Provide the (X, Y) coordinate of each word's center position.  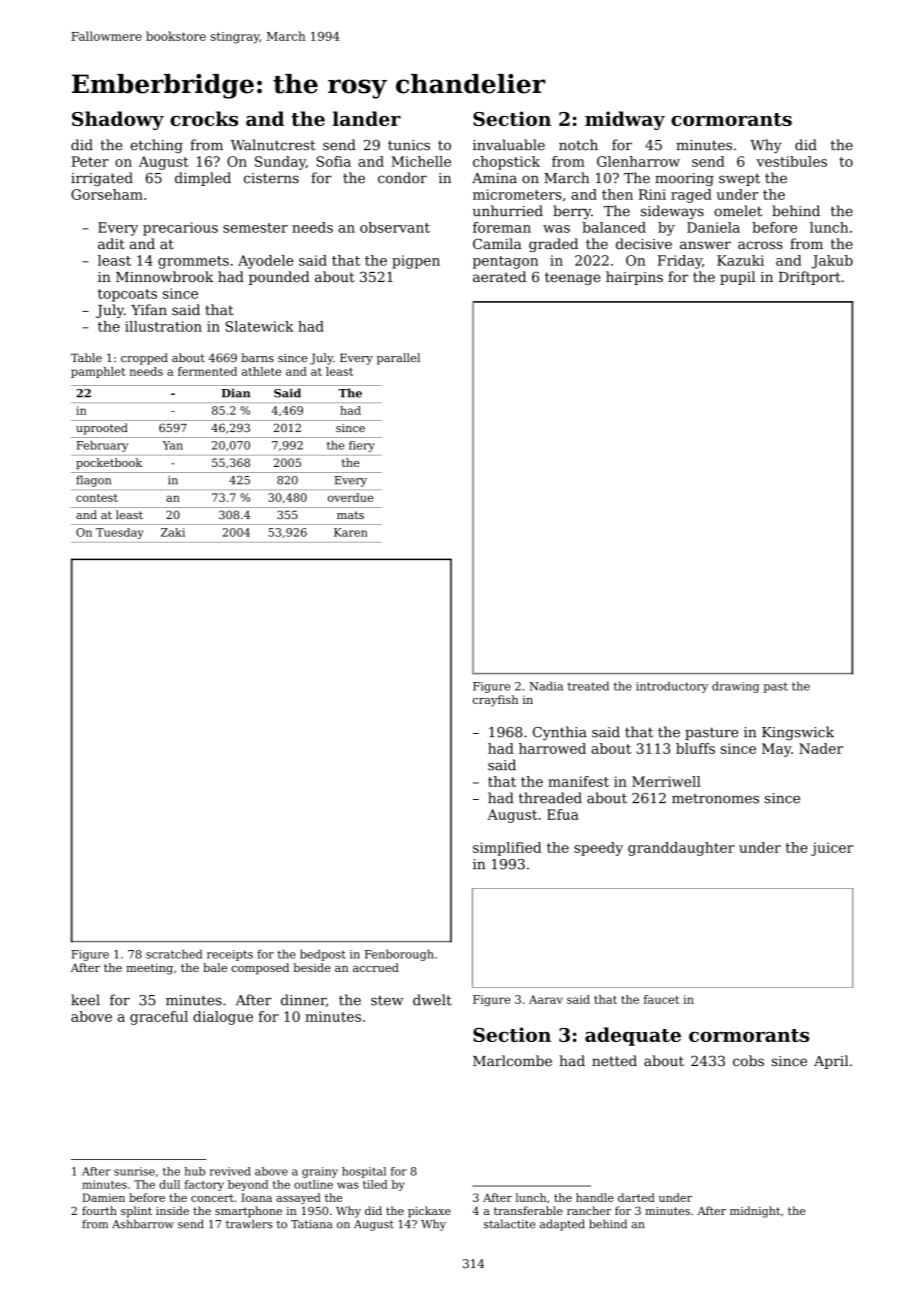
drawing (735, 687)
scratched (174, 954)
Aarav (546, 999)
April (831, 1062)
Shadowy (118, 120)
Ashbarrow (143, 1224)
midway (625, 120)
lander (367, 118)
